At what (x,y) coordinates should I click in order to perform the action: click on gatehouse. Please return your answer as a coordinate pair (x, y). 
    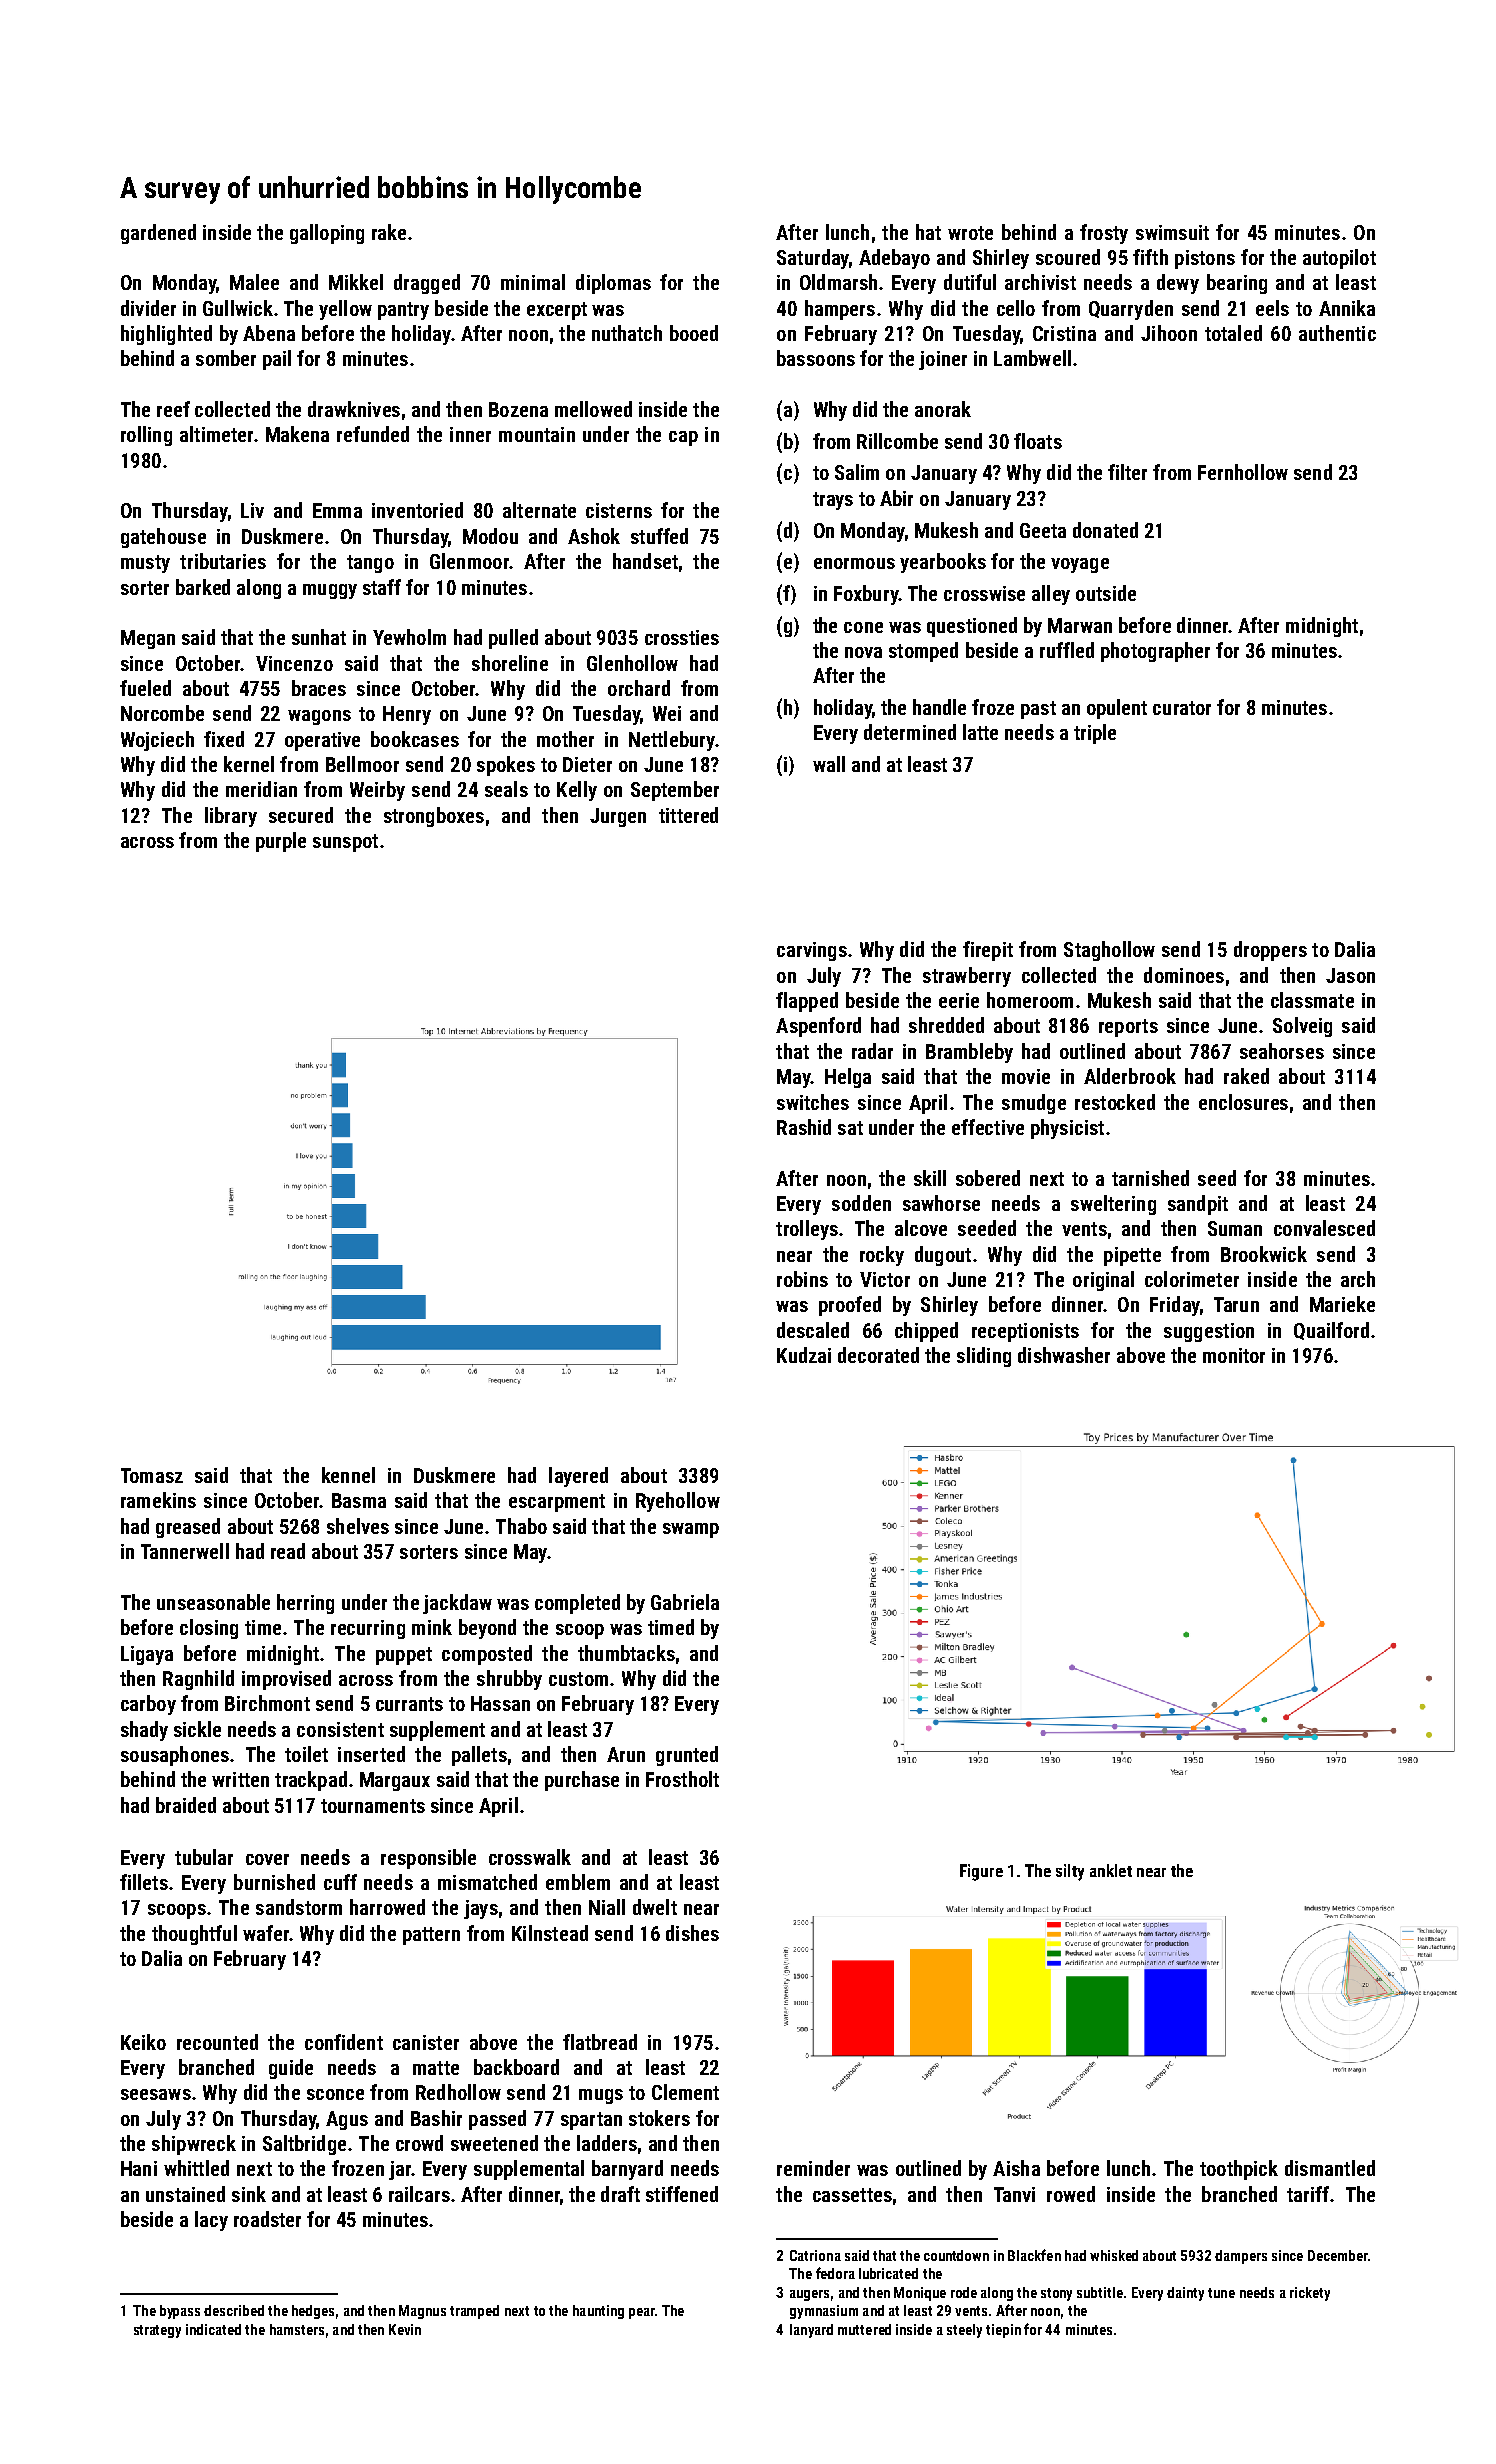
    Looking at the image, I should click on (163, 538).
